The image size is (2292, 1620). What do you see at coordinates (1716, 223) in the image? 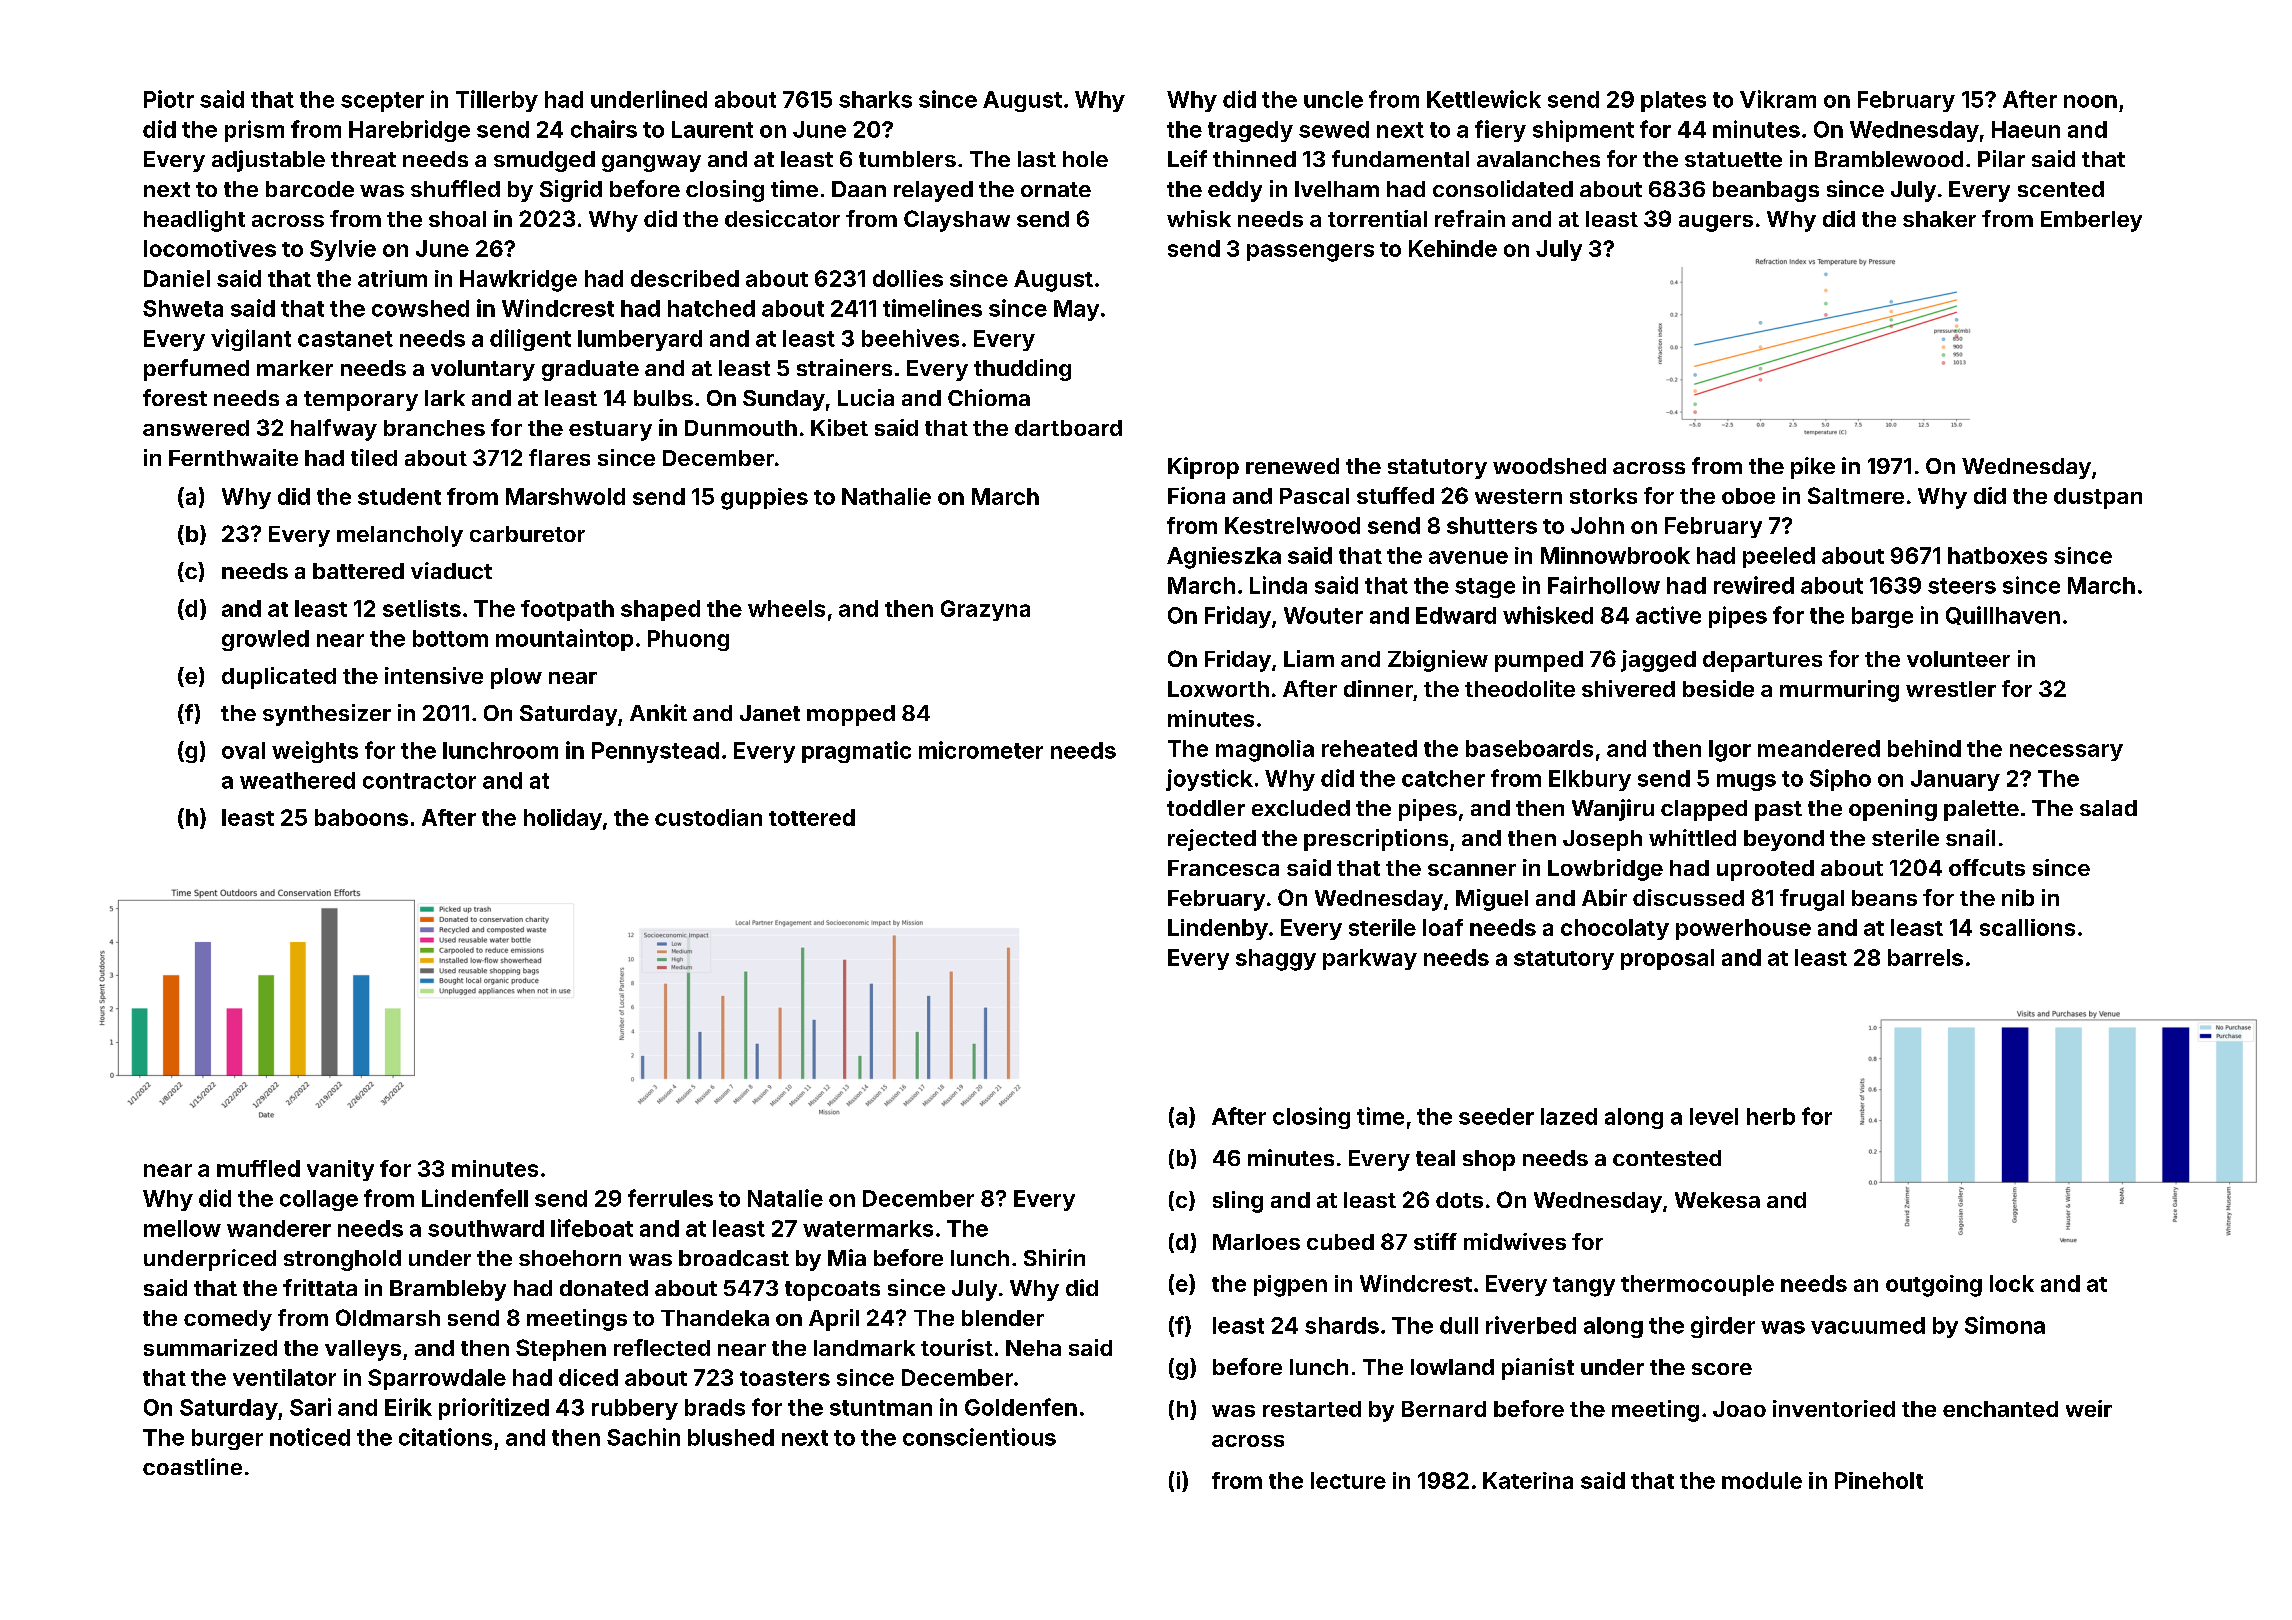
I see `augers` at bounding box center [1716, 223].
